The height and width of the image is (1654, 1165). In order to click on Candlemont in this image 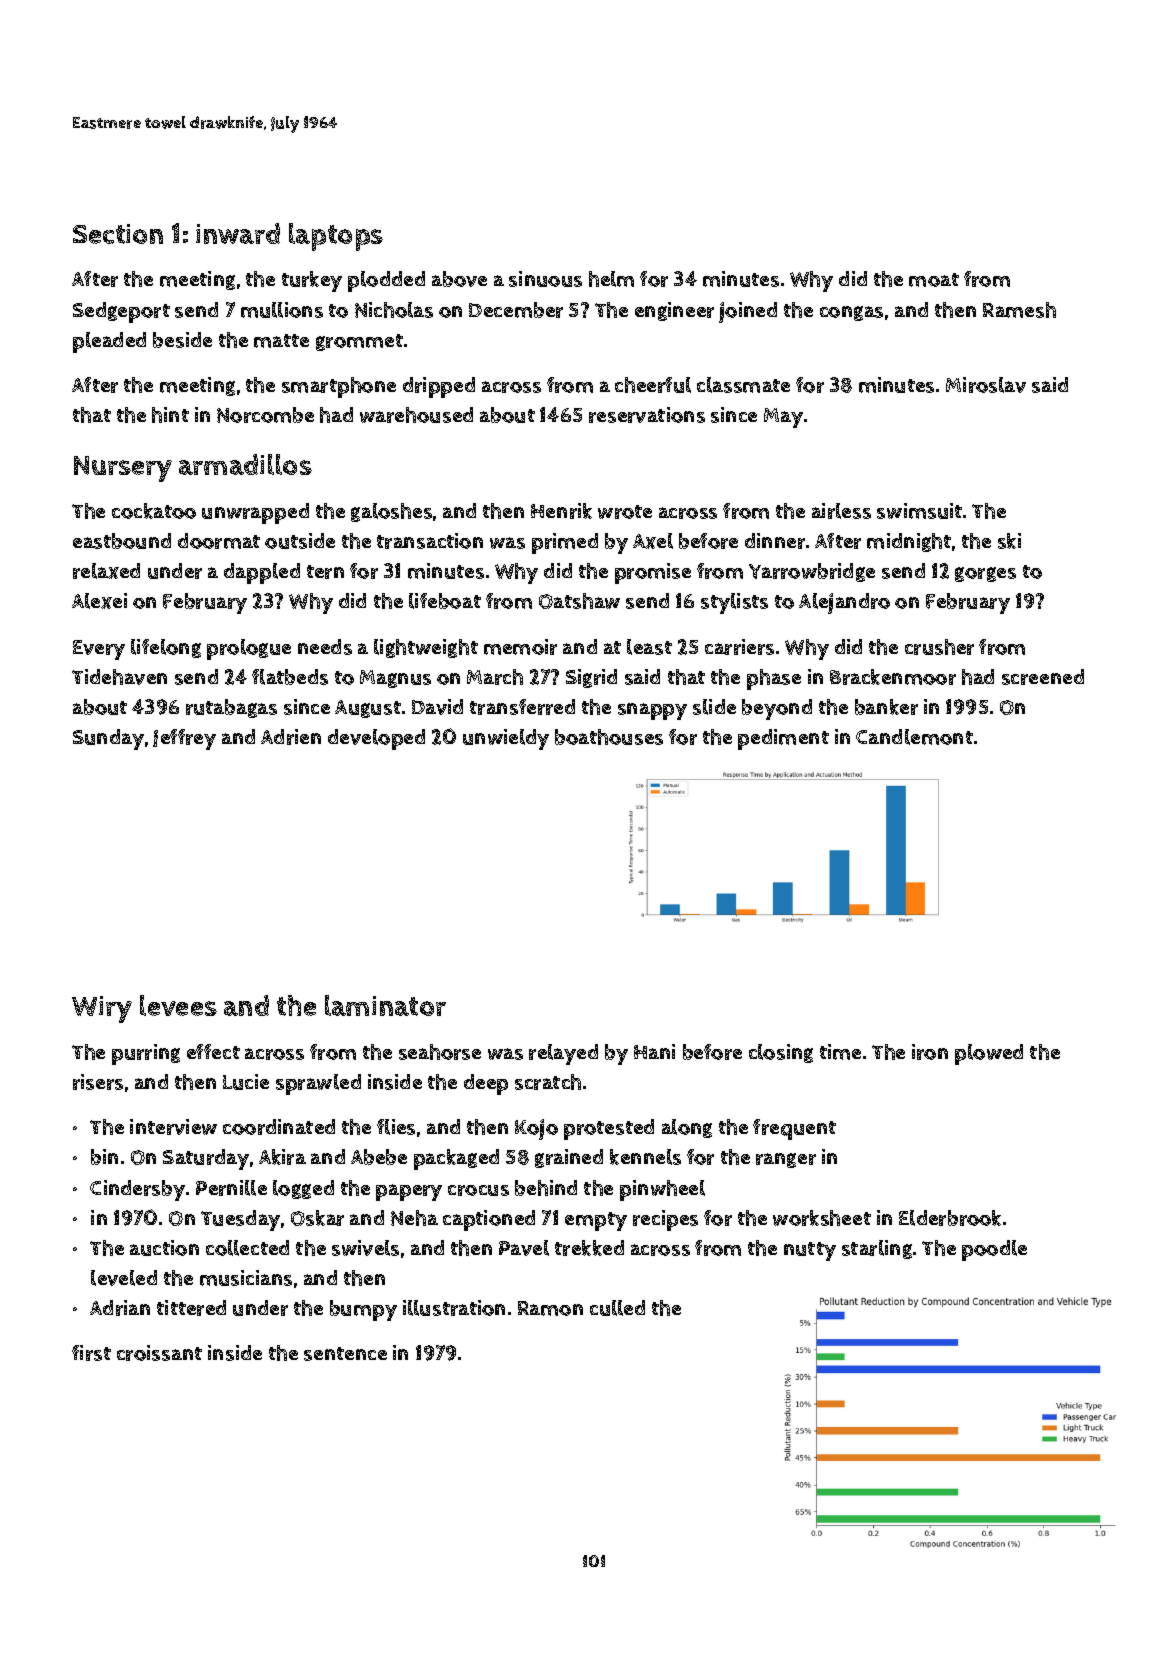, I will do `click(914, 737)`.
